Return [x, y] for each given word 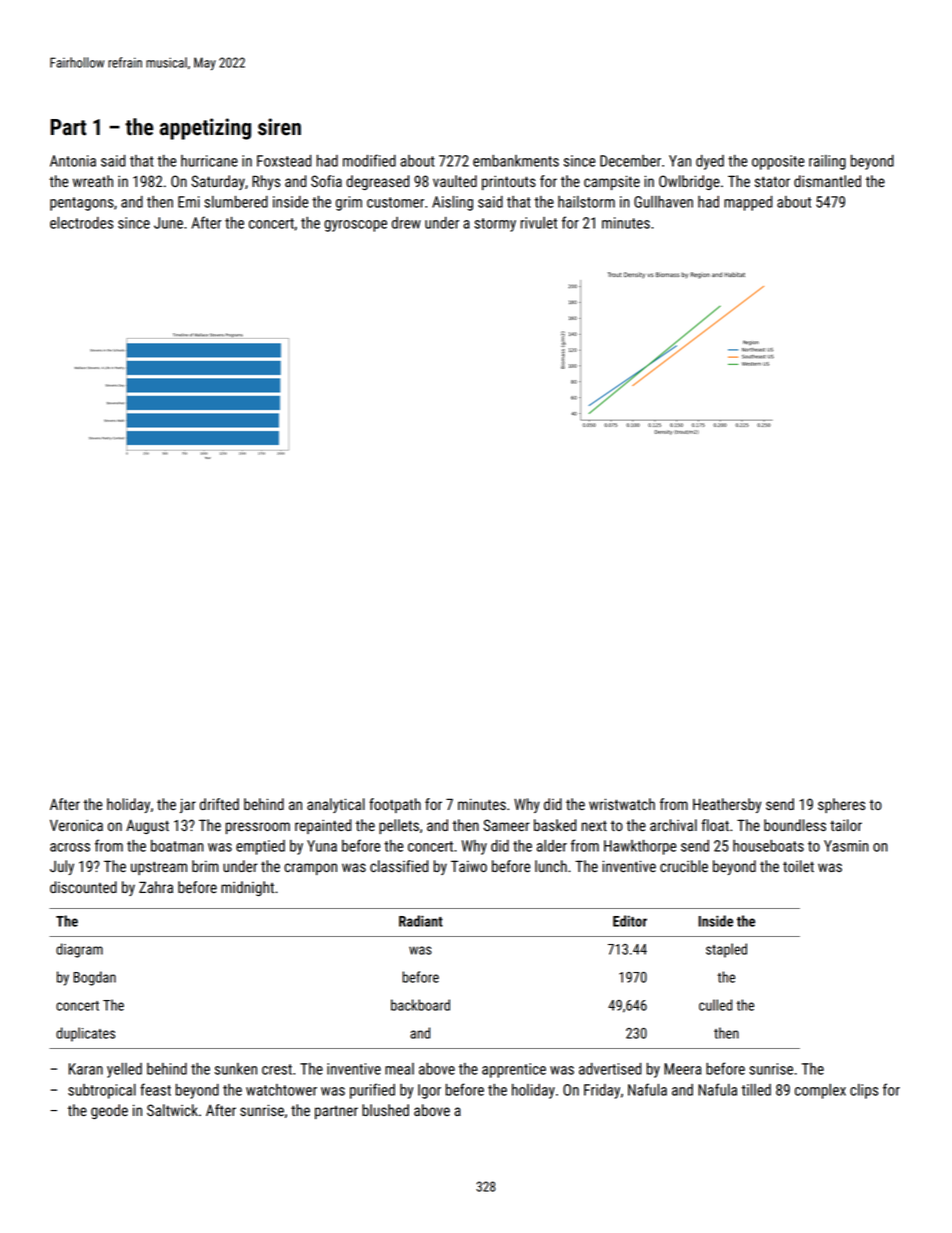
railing [827, 162]
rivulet [539, 223]
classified [399, 866]
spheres [841, 805]
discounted [83, 887]
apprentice [514, 1070]
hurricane [209, 161]
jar [188, 805]
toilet [798, 866]
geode [109, 1111]
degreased [377, 182]
